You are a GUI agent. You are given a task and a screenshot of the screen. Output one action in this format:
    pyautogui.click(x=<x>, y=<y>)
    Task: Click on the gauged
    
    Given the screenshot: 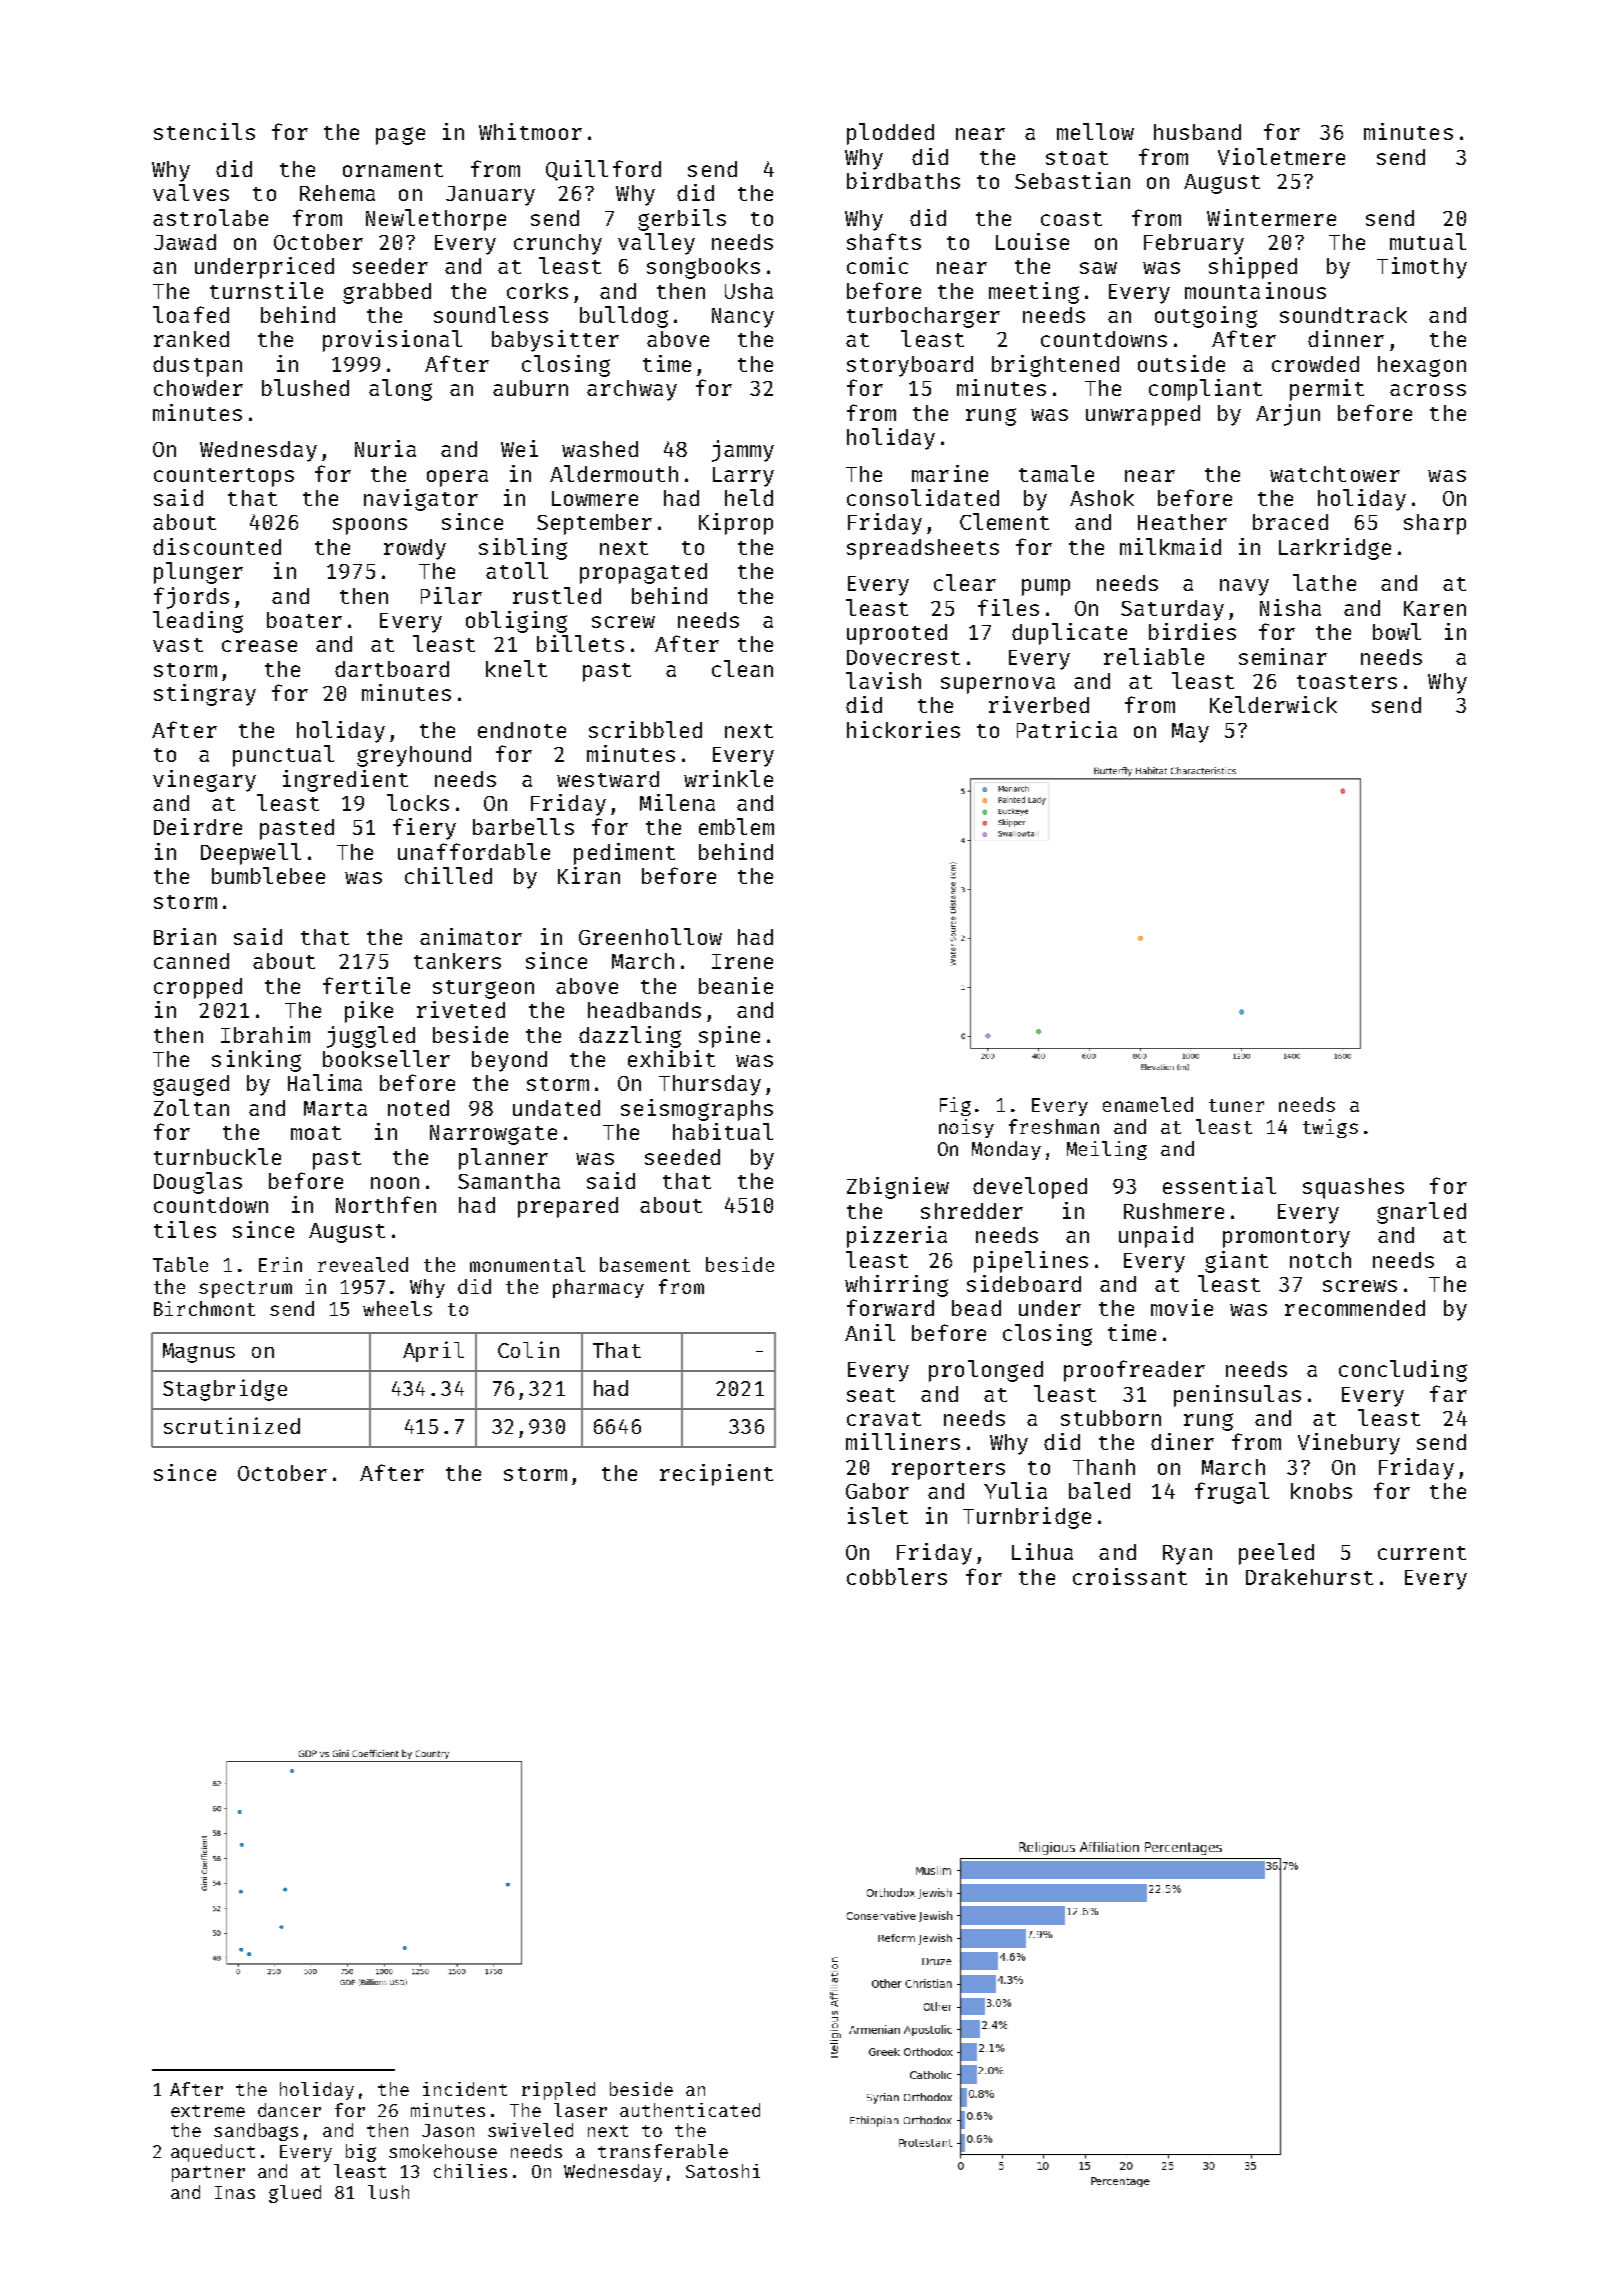 What is the action you would take?
    pyautogui.click(x=191, y=1085)
